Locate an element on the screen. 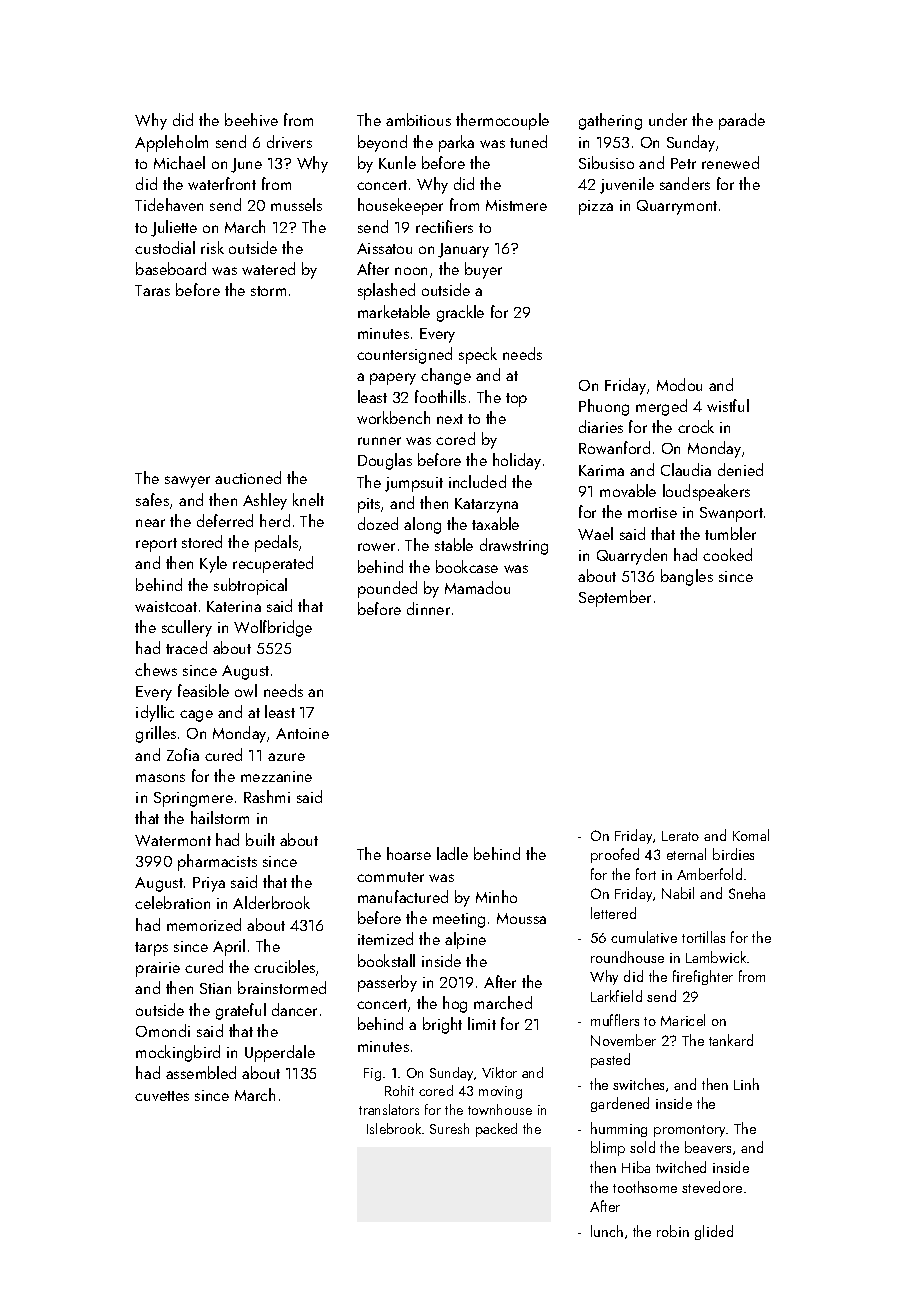 This screenshot has height=1316, width=908. Komal is located at coordinates (751, 835).
